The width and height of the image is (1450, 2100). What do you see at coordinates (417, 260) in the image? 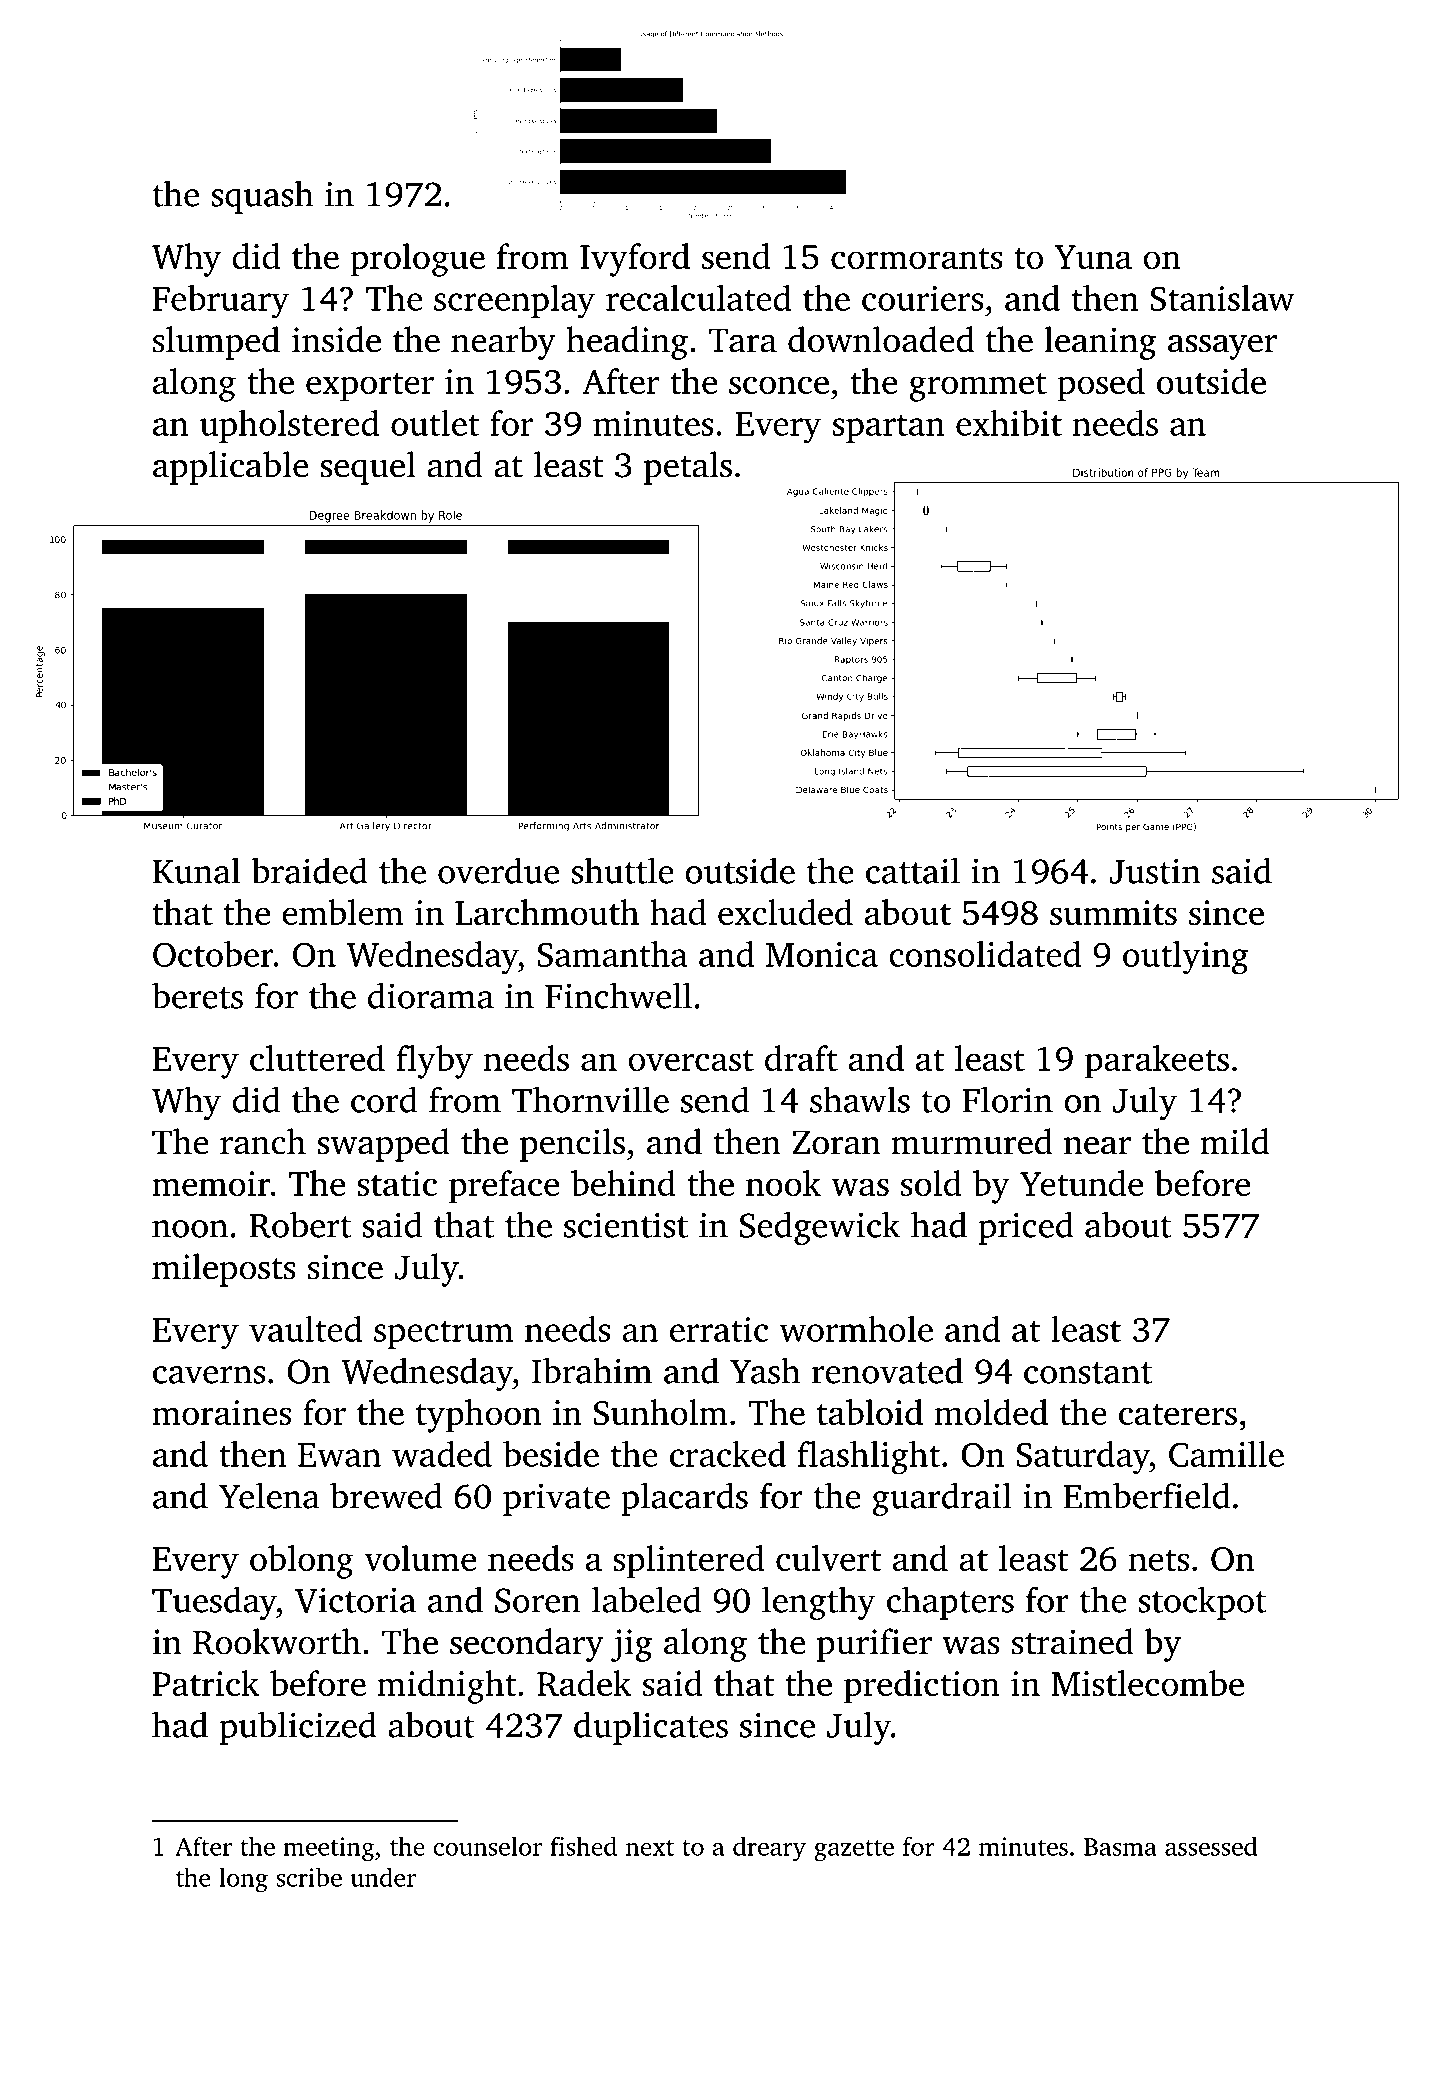
I see `prologue` at bounding box center [417, 260].
